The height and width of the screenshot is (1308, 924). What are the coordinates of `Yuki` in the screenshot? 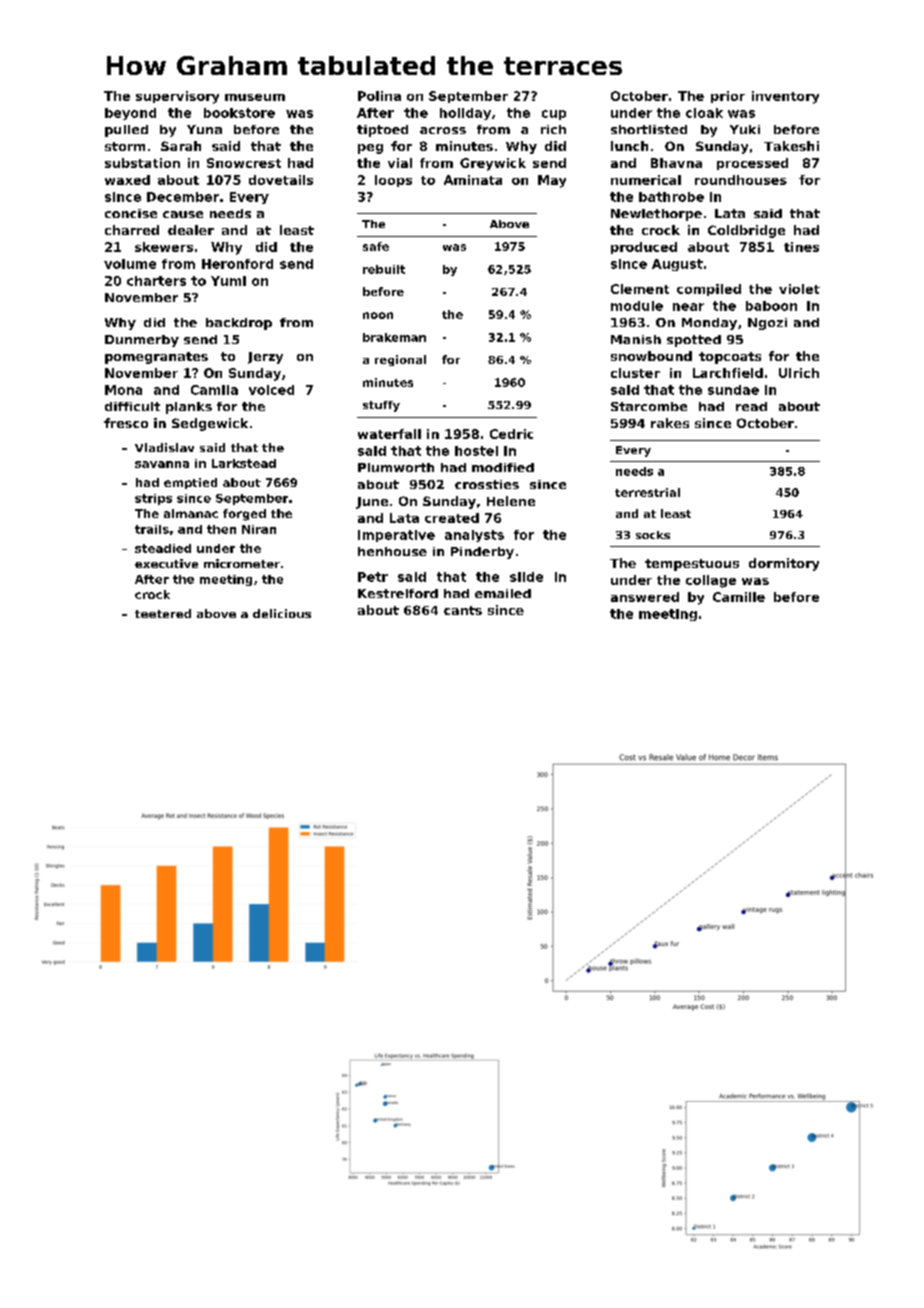 It's located at (745, 129).
